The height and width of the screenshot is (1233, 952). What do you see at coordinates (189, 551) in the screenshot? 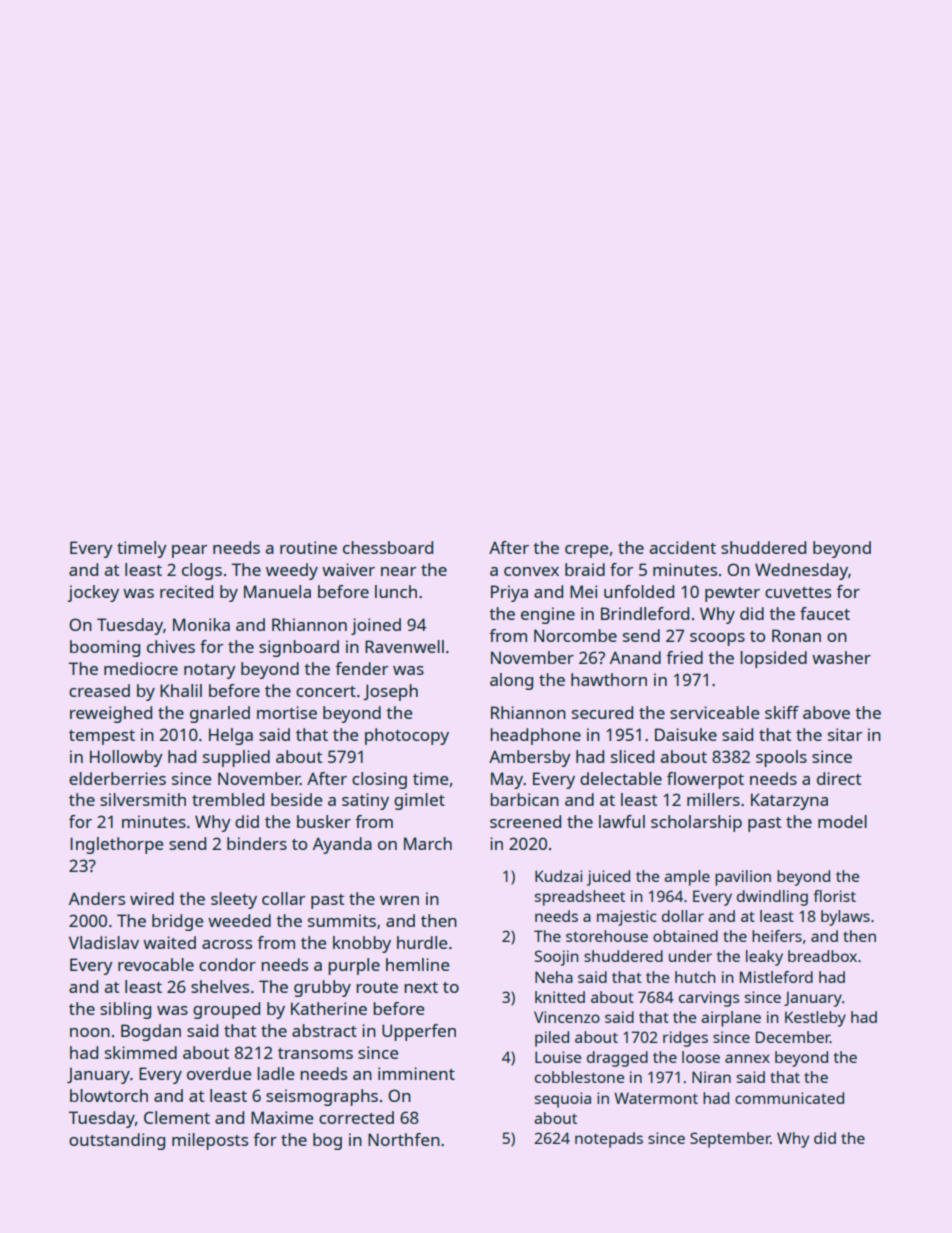
I see `pear` at bounding box center [189, 551].
